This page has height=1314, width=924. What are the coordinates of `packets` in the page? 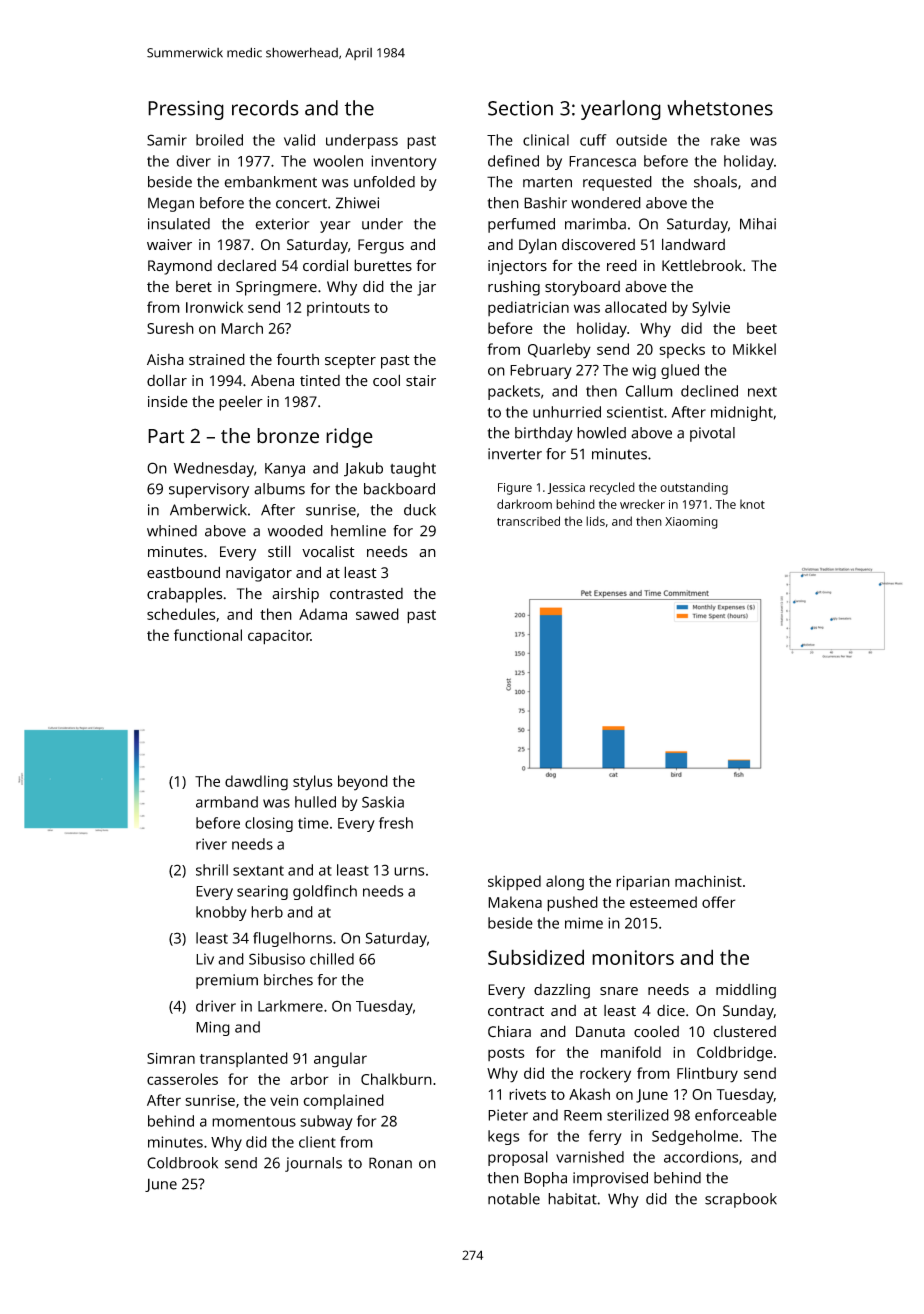 It's located at (514, 392).
